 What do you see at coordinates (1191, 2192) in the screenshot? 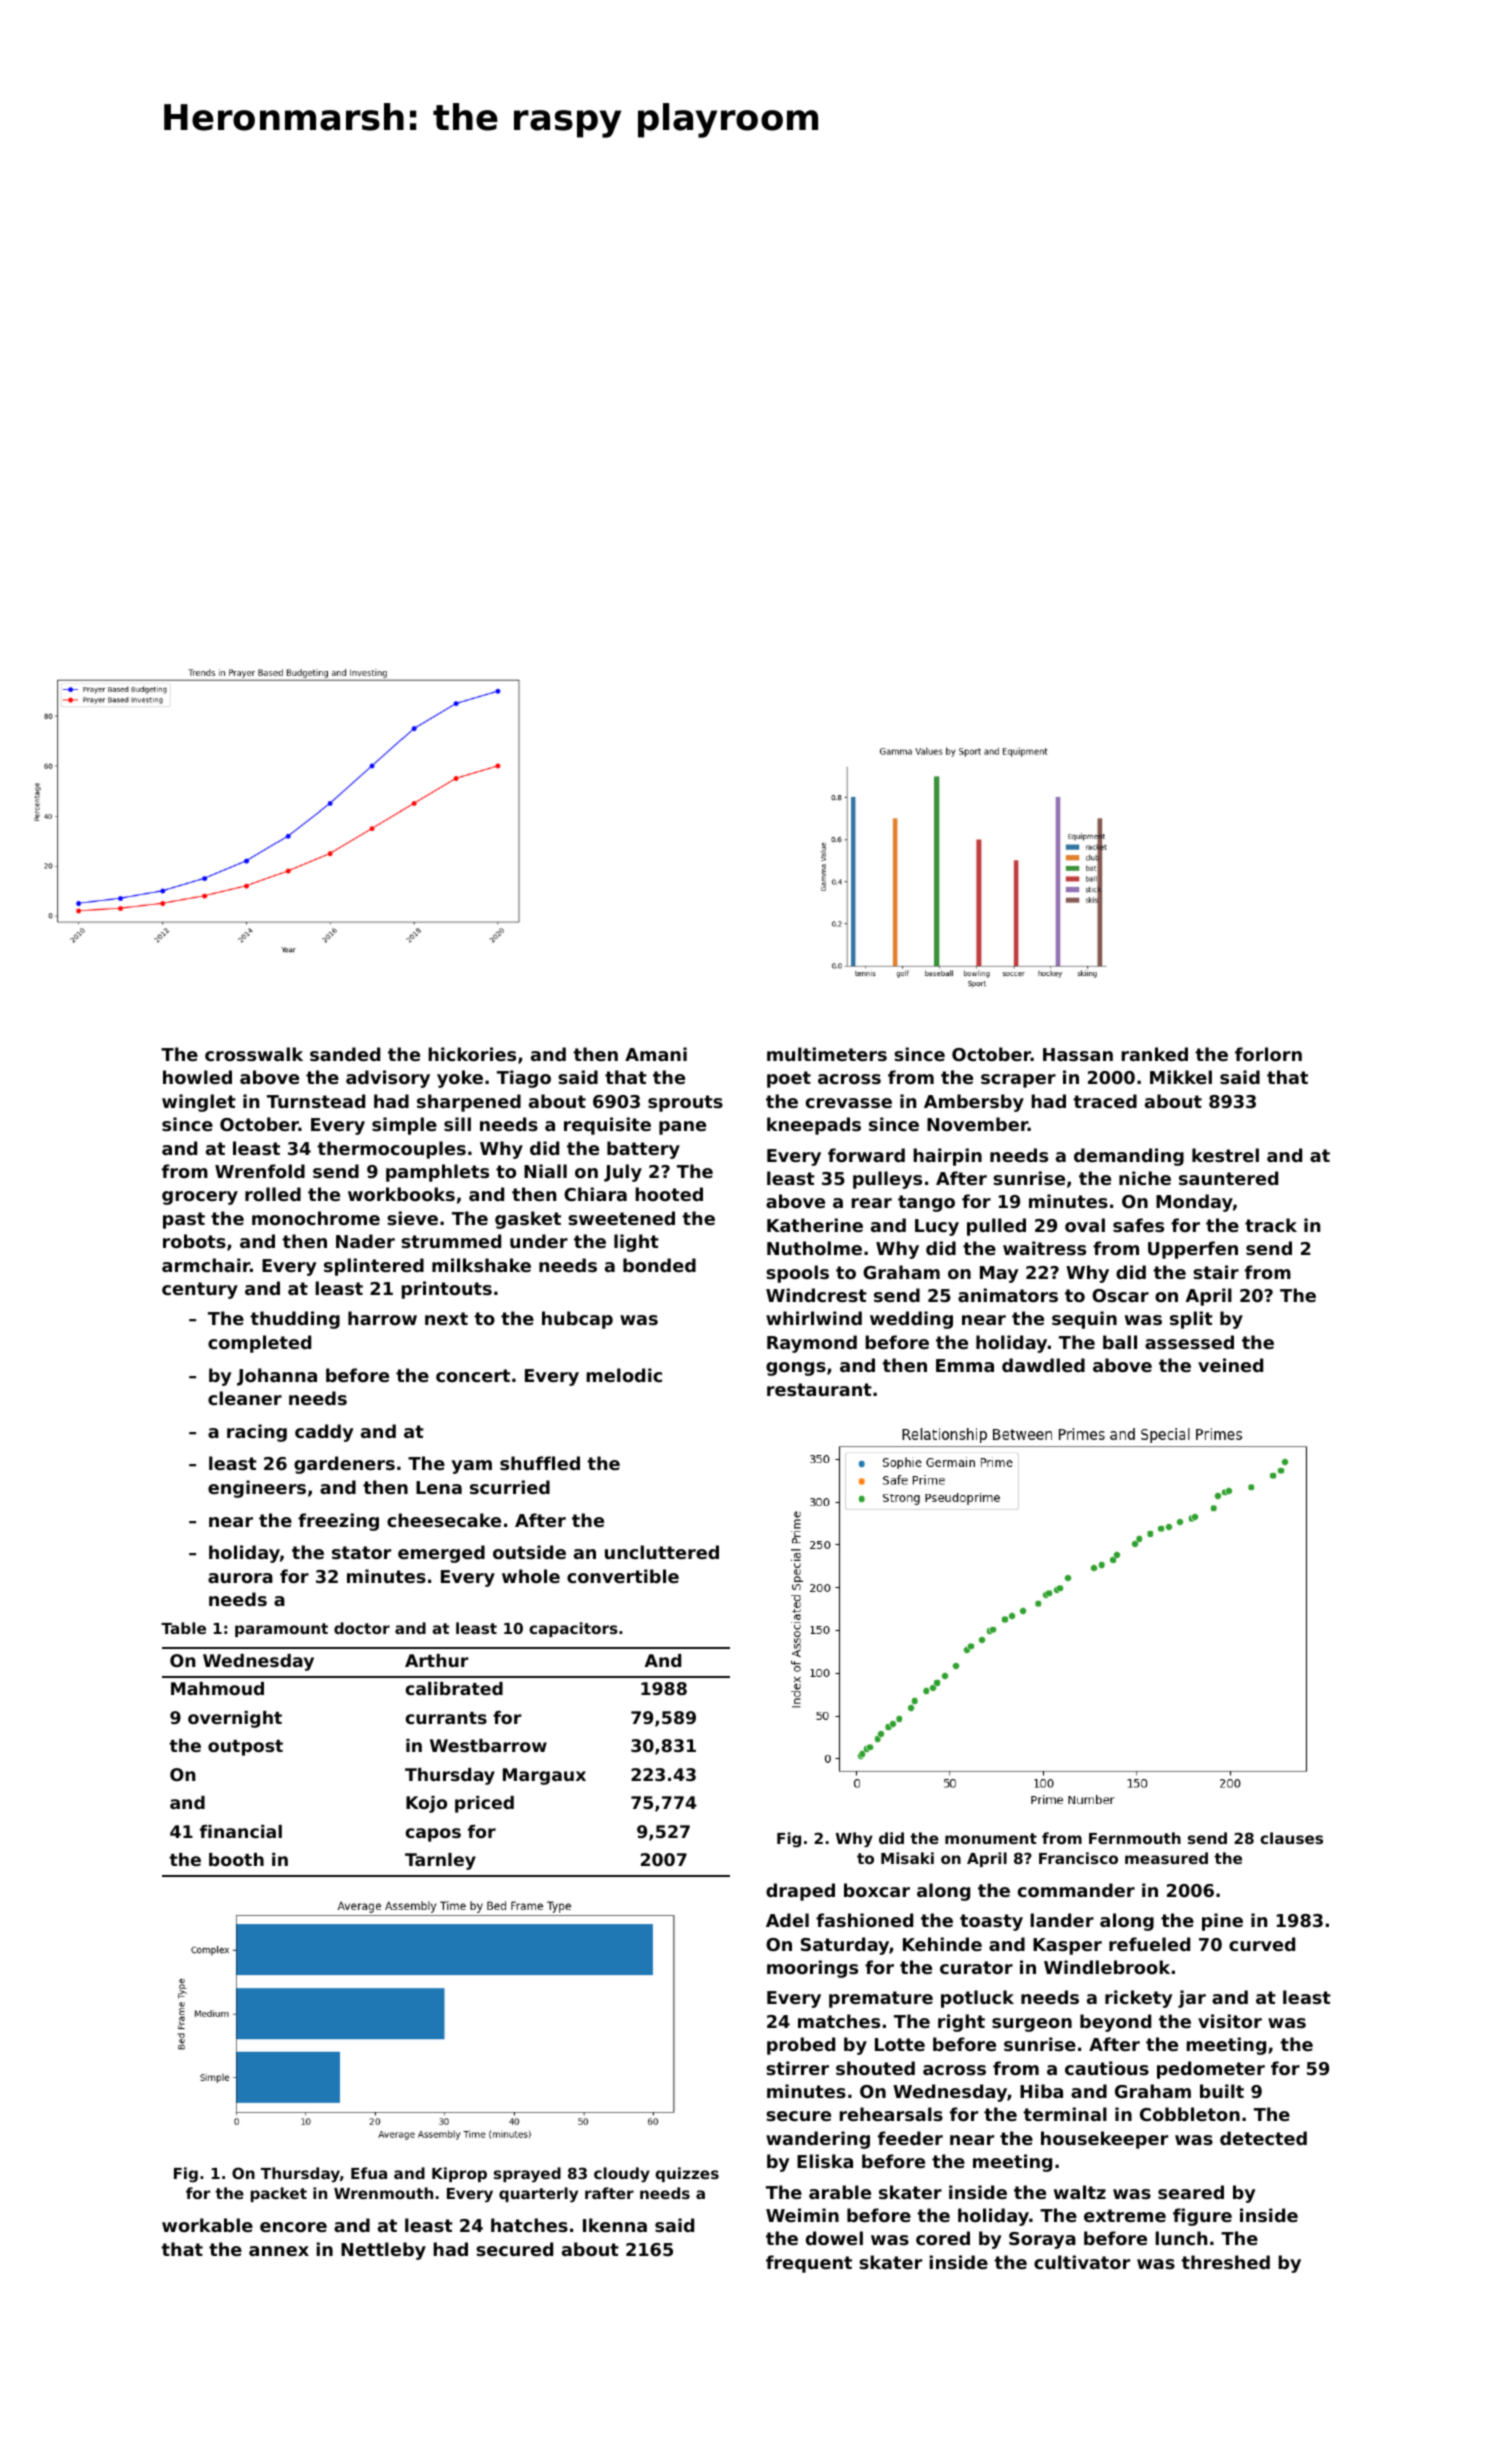
I see `seared` at bounding box center [1191, 2192].
